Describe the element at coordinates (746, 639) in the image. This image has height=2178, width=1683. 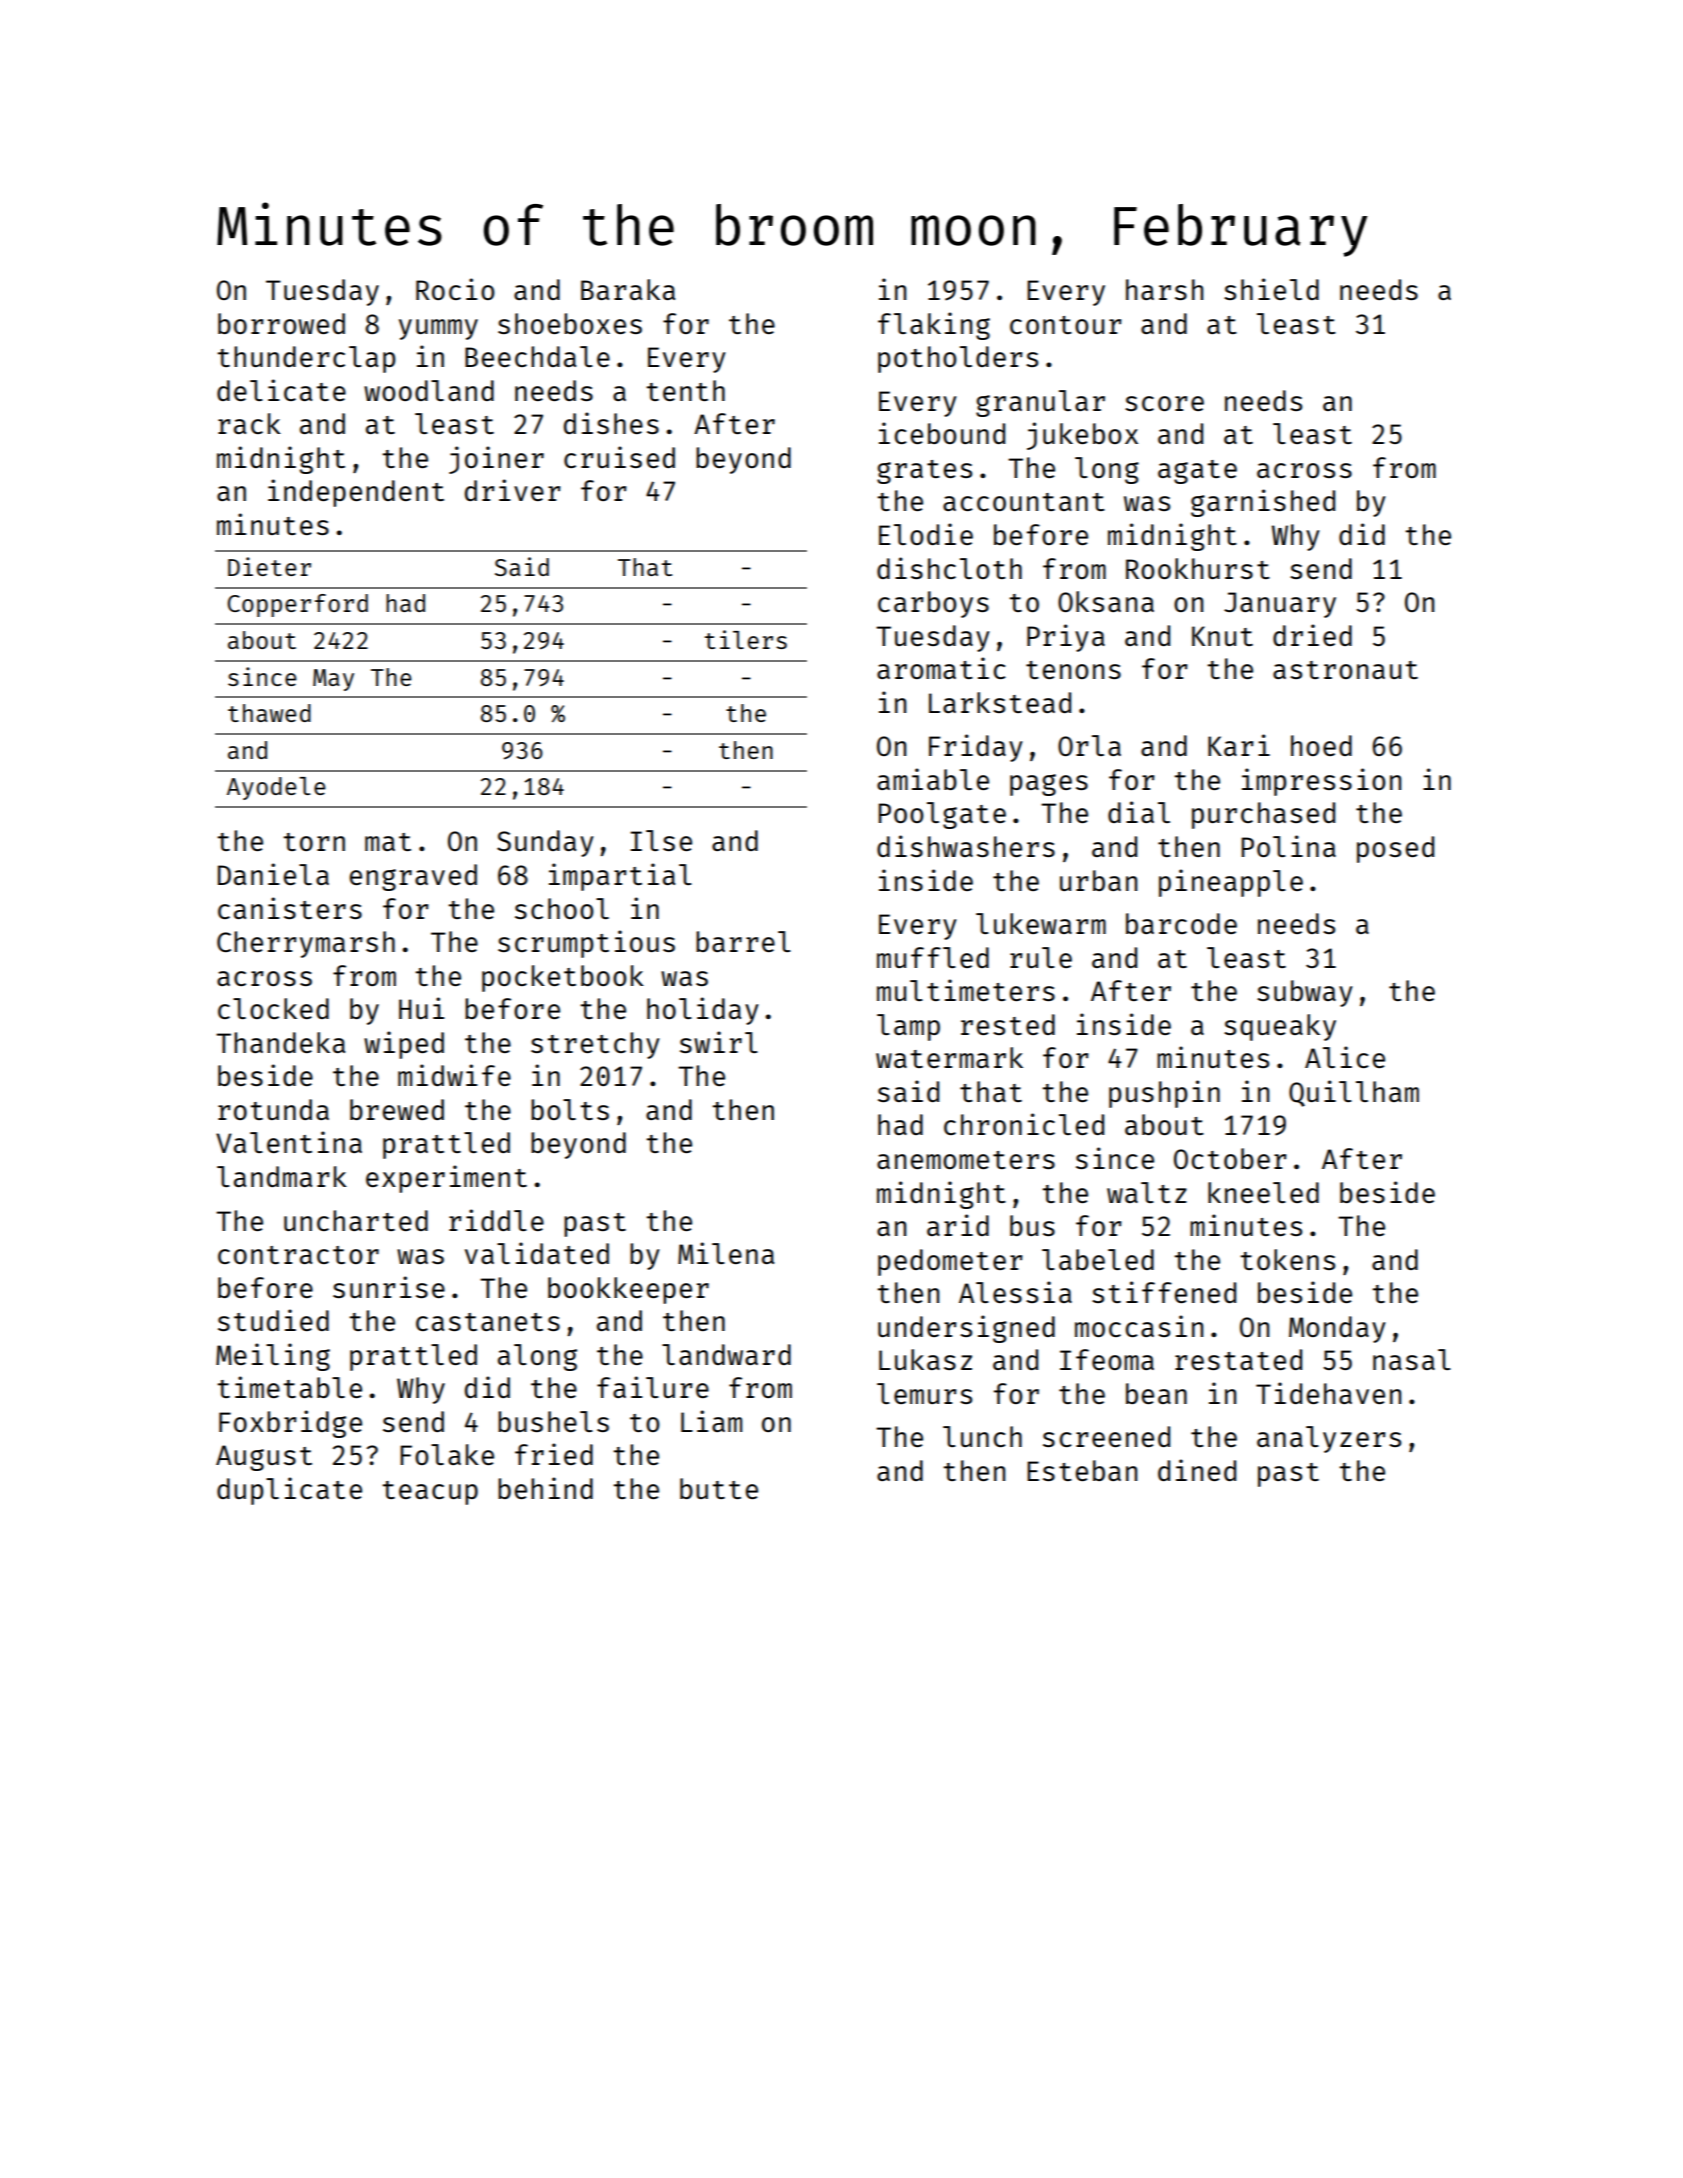
I see `tilers` at that location.
